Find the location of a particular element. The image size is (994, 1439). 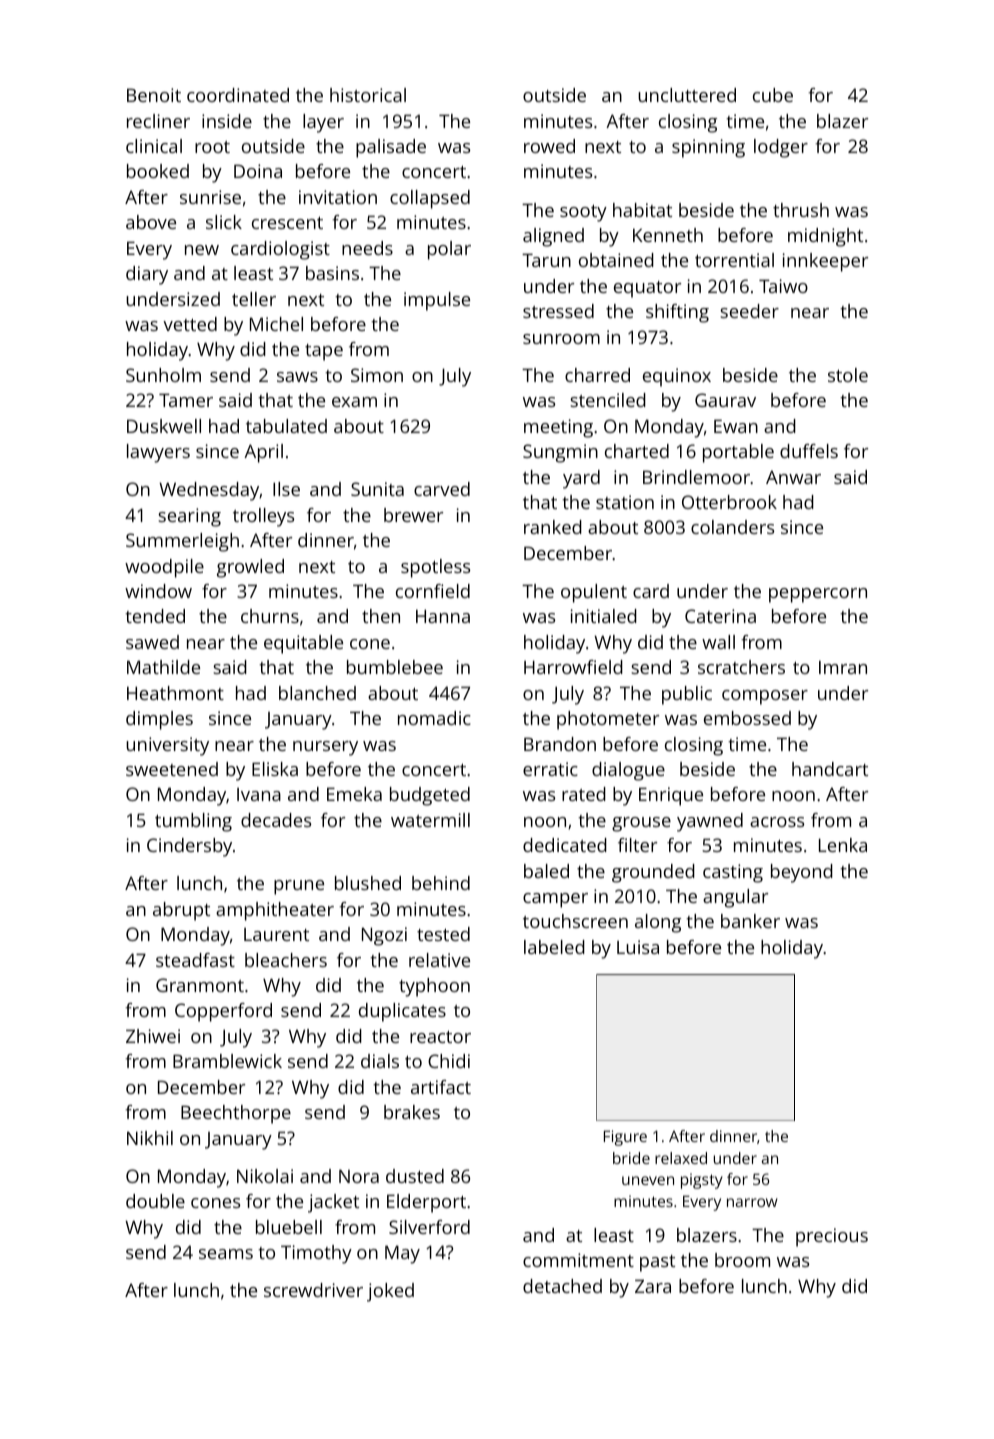

Zara is located at coordinates (653, 1286).
